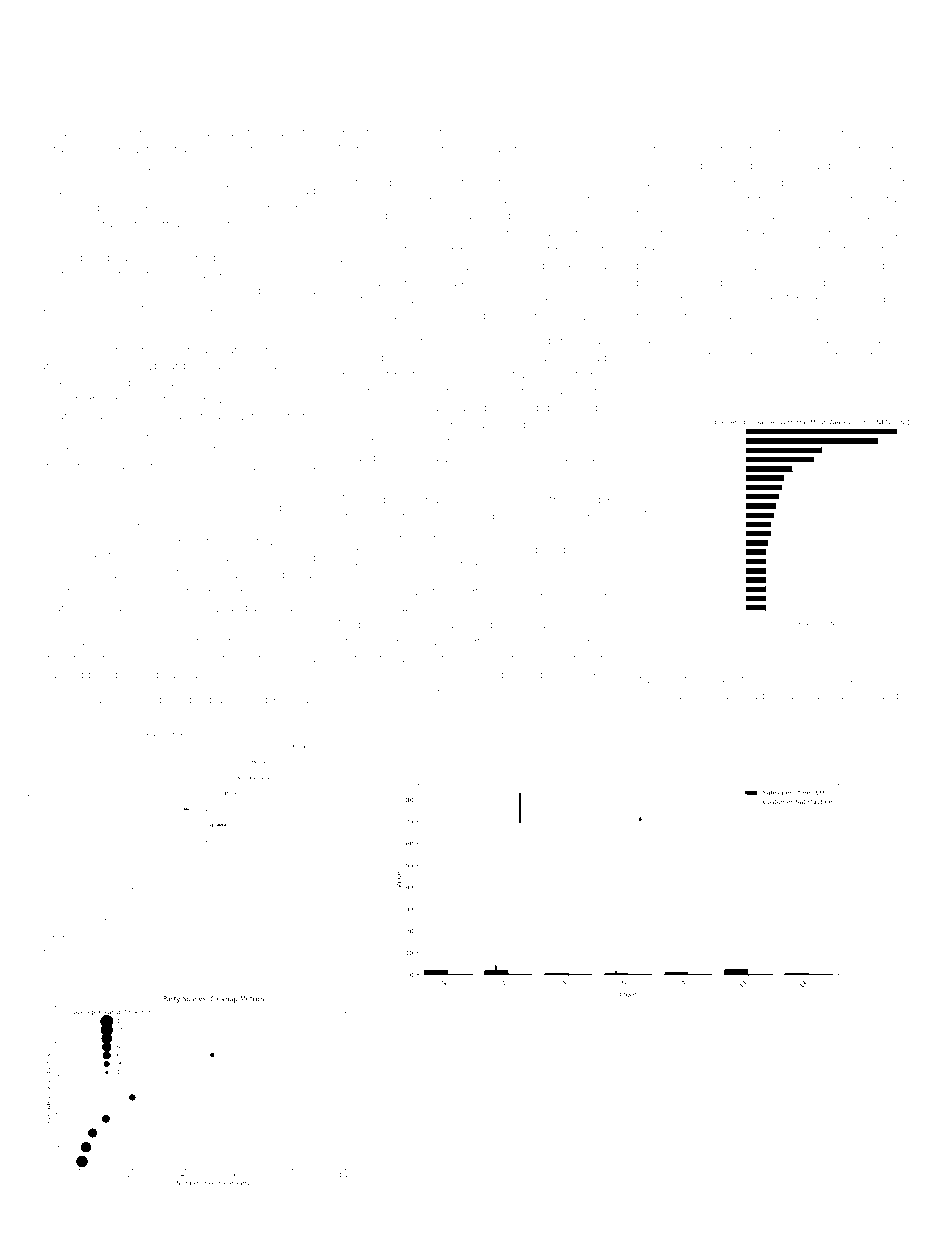 The image size is (952, 1233). Describe the element at coordinates (369, 675) in the page. I see `workstation` at that location.
